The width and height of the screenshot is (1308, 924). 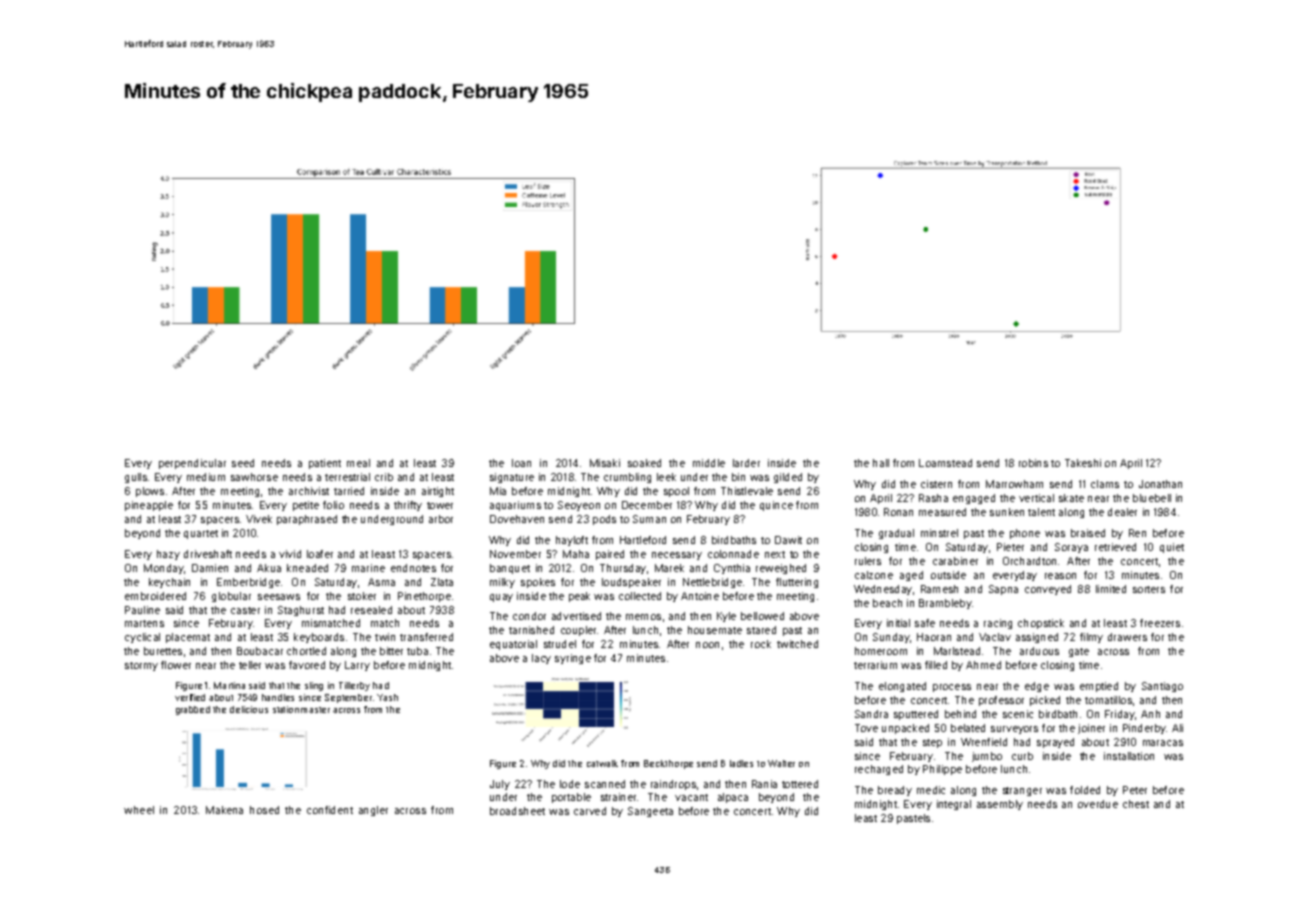 I want to click on Makena, so click(x=224, y=810).
